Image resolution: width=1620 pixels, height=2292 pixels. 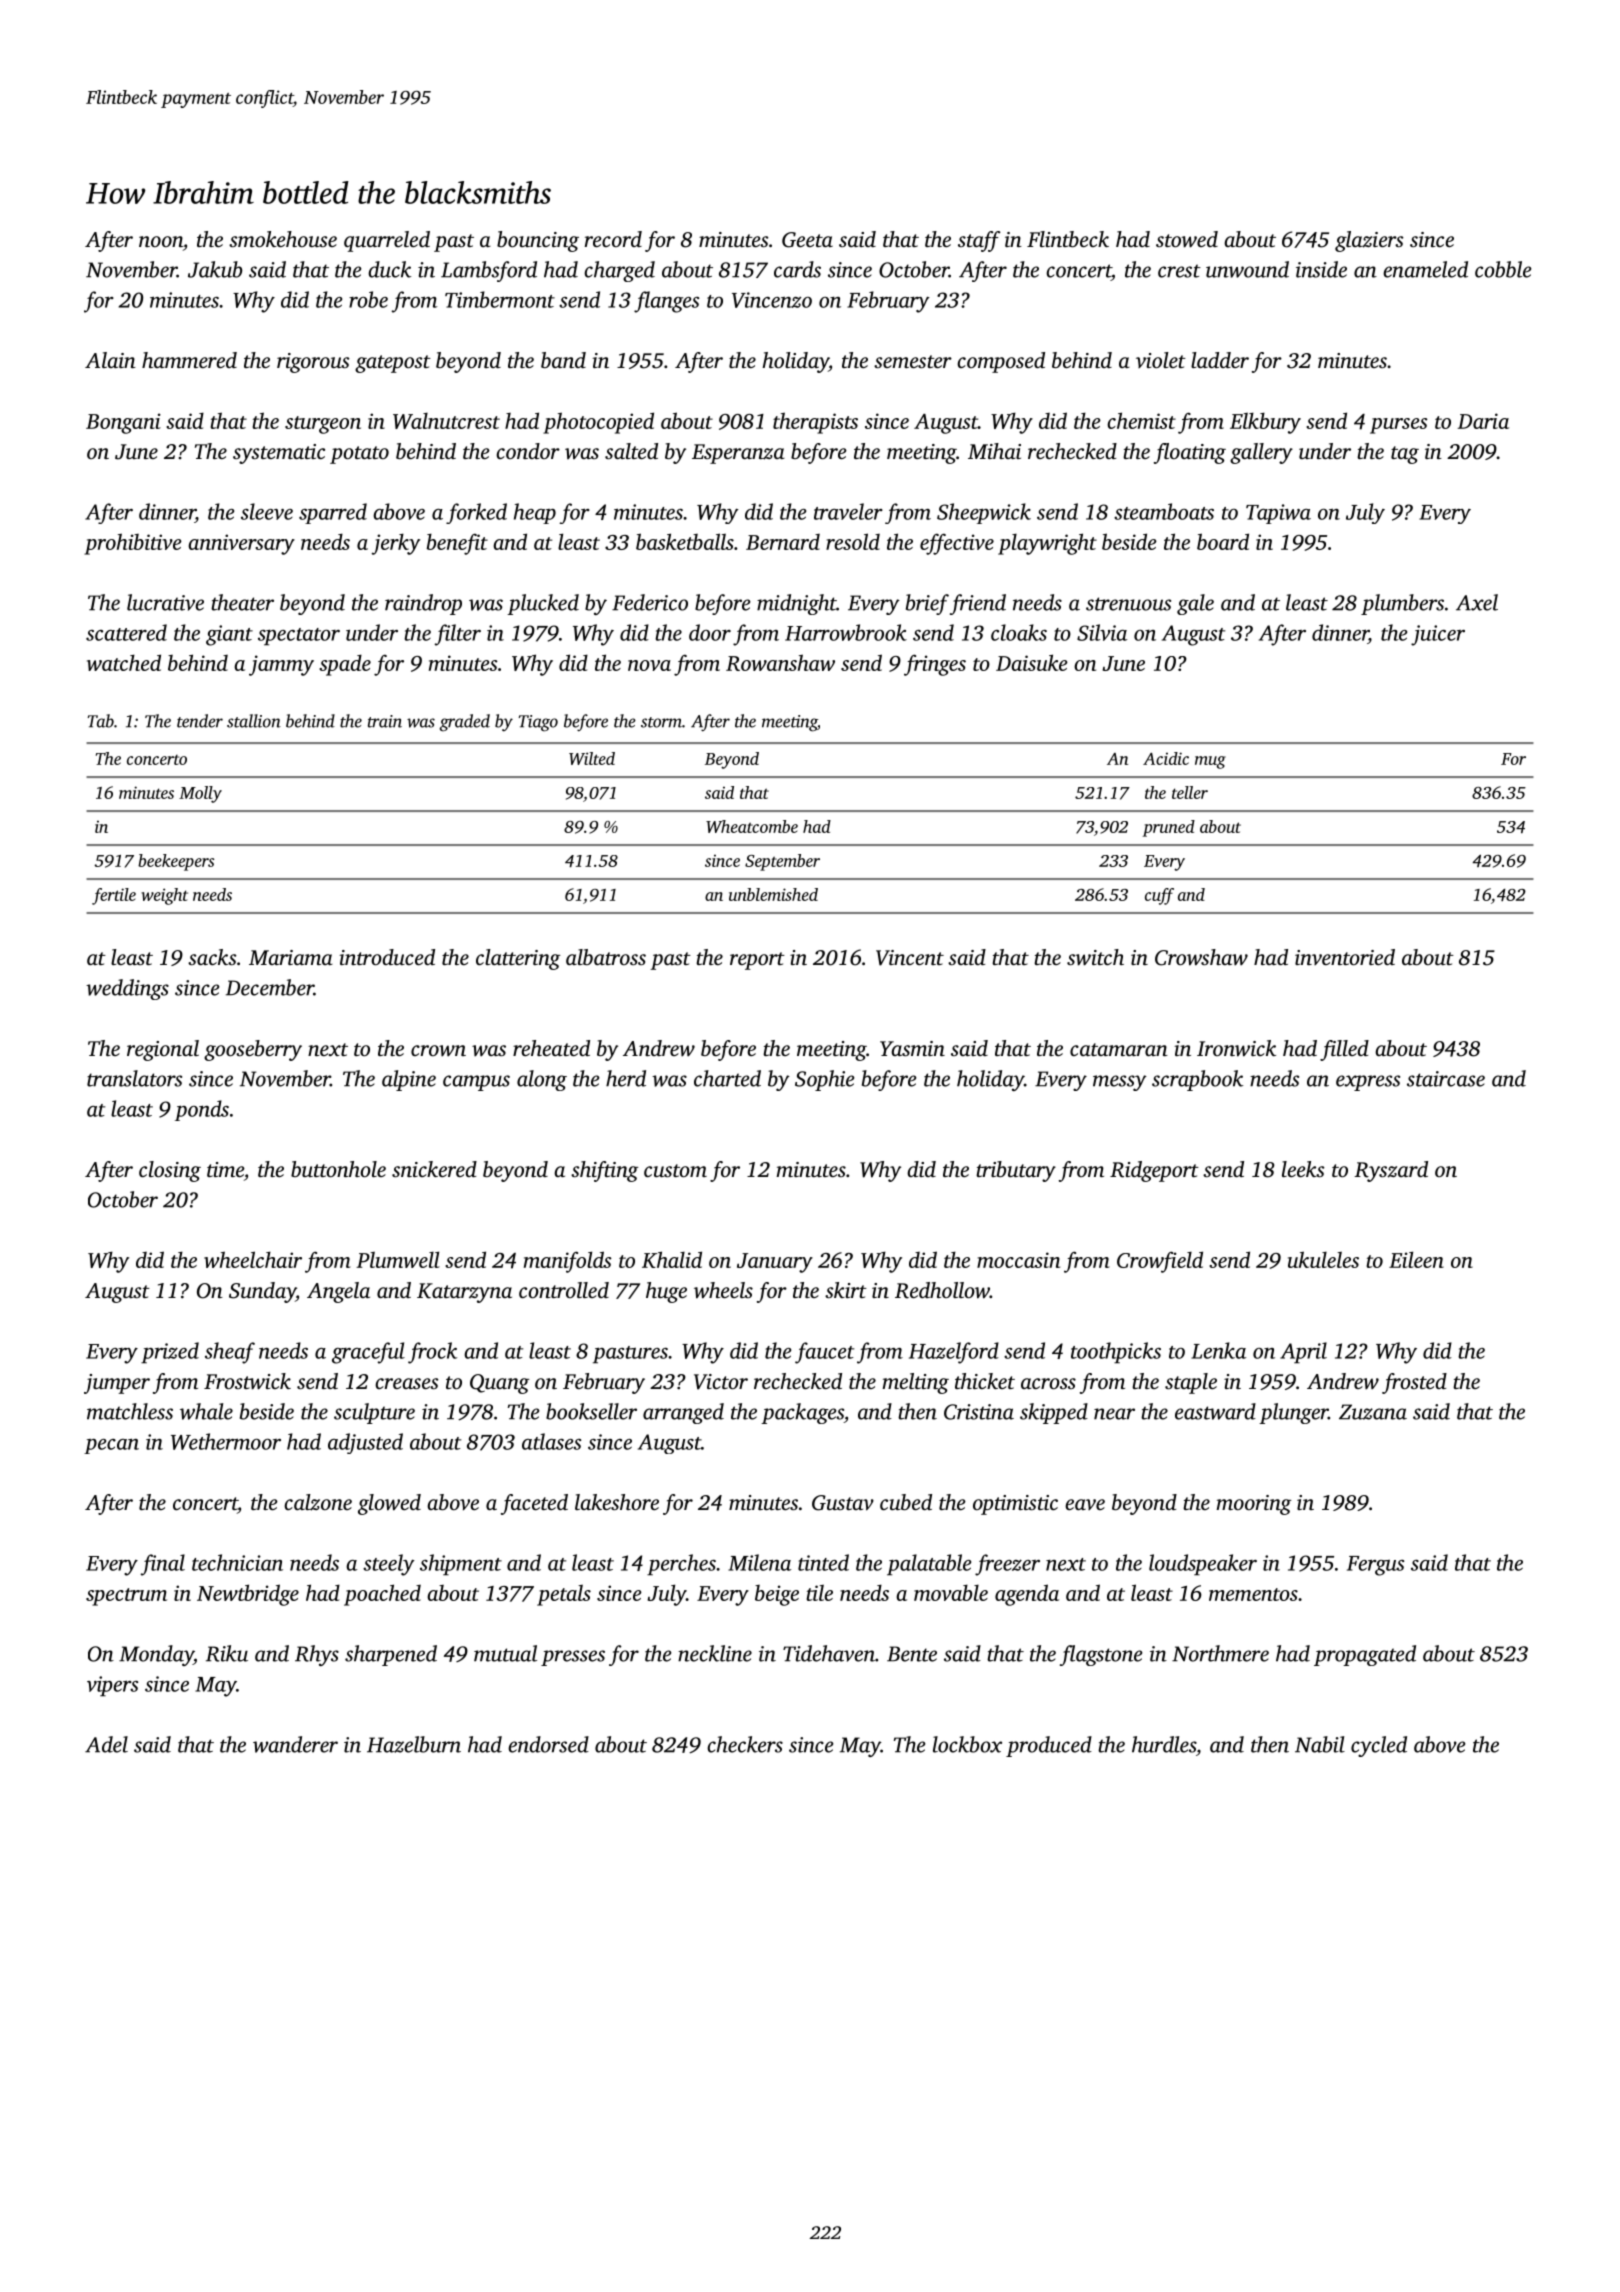 I want to click on creases, so click(x=407, y=1383).
